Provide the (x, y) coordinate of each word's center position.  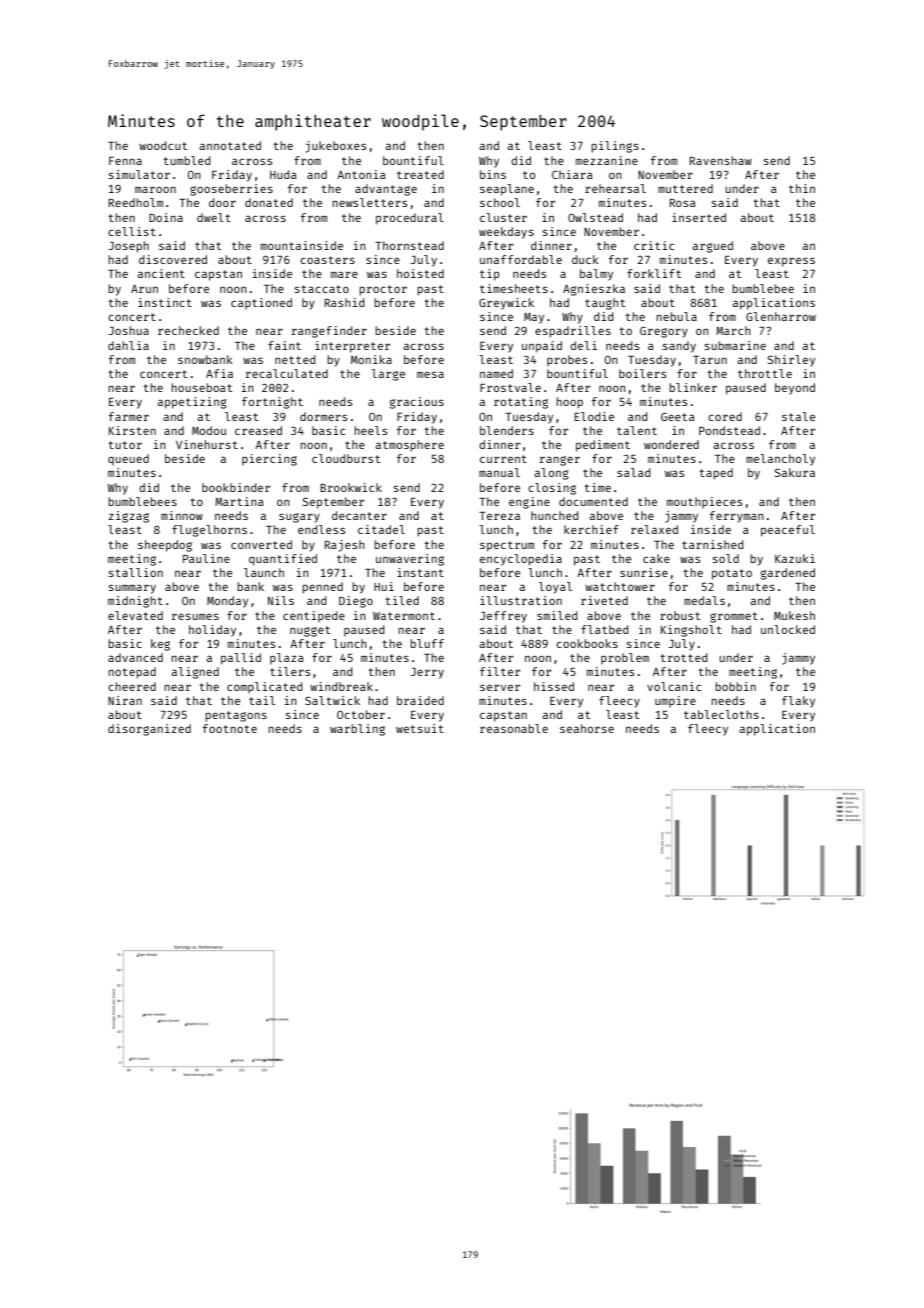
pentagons (236, 716)
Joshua (128, 330)
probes (567, 360)
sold (726, 558)
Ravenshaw (721, 160)
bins (493, 174)
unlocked (788, 629)
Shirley (791, 361)
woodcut (163, 145)
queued (128, 459)
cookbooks (587, 643)
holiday (212, 631)
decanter (359, 515)
